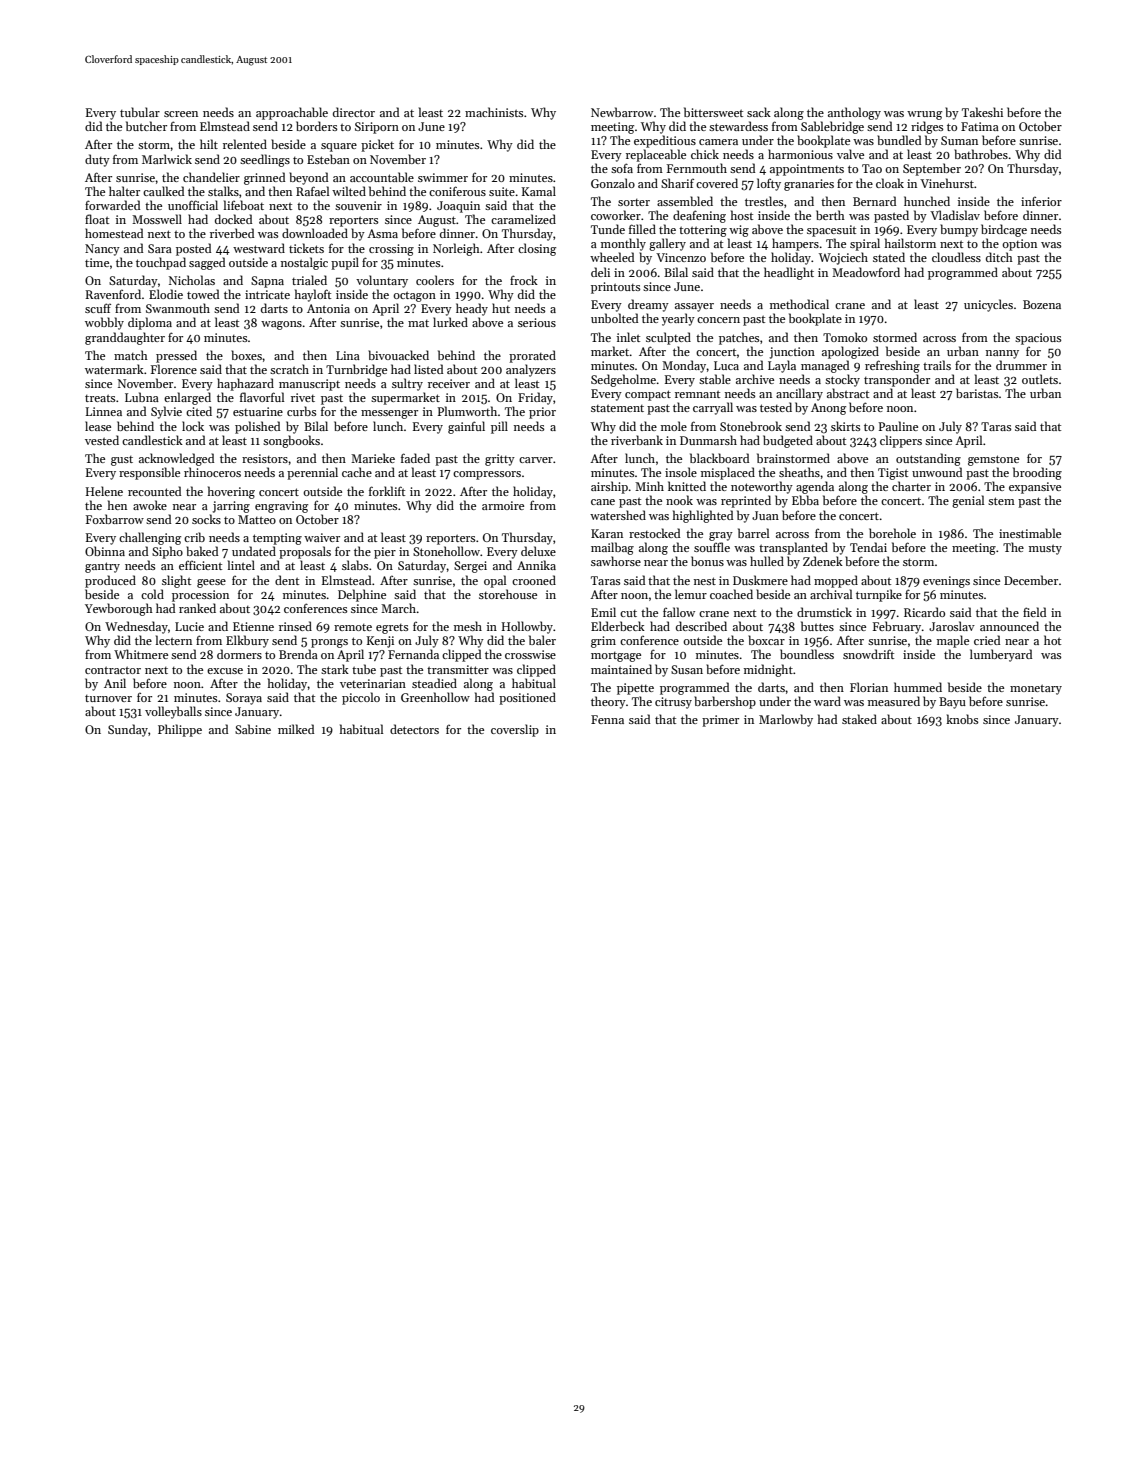  I want to click on approachable, so click(292, 113).
